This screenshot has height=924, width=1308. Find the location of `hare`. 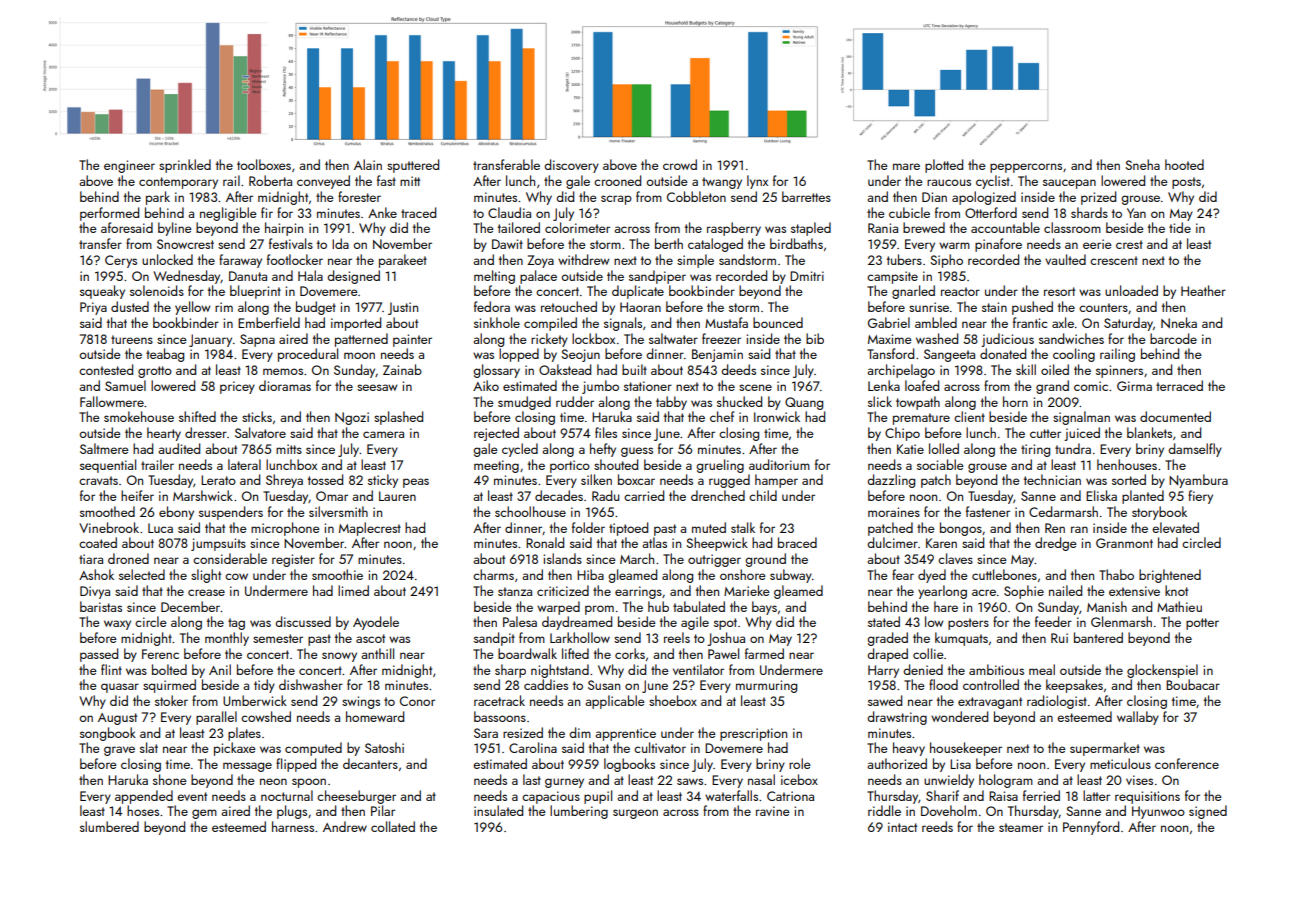

hare is located at coordinates (946, 606).
